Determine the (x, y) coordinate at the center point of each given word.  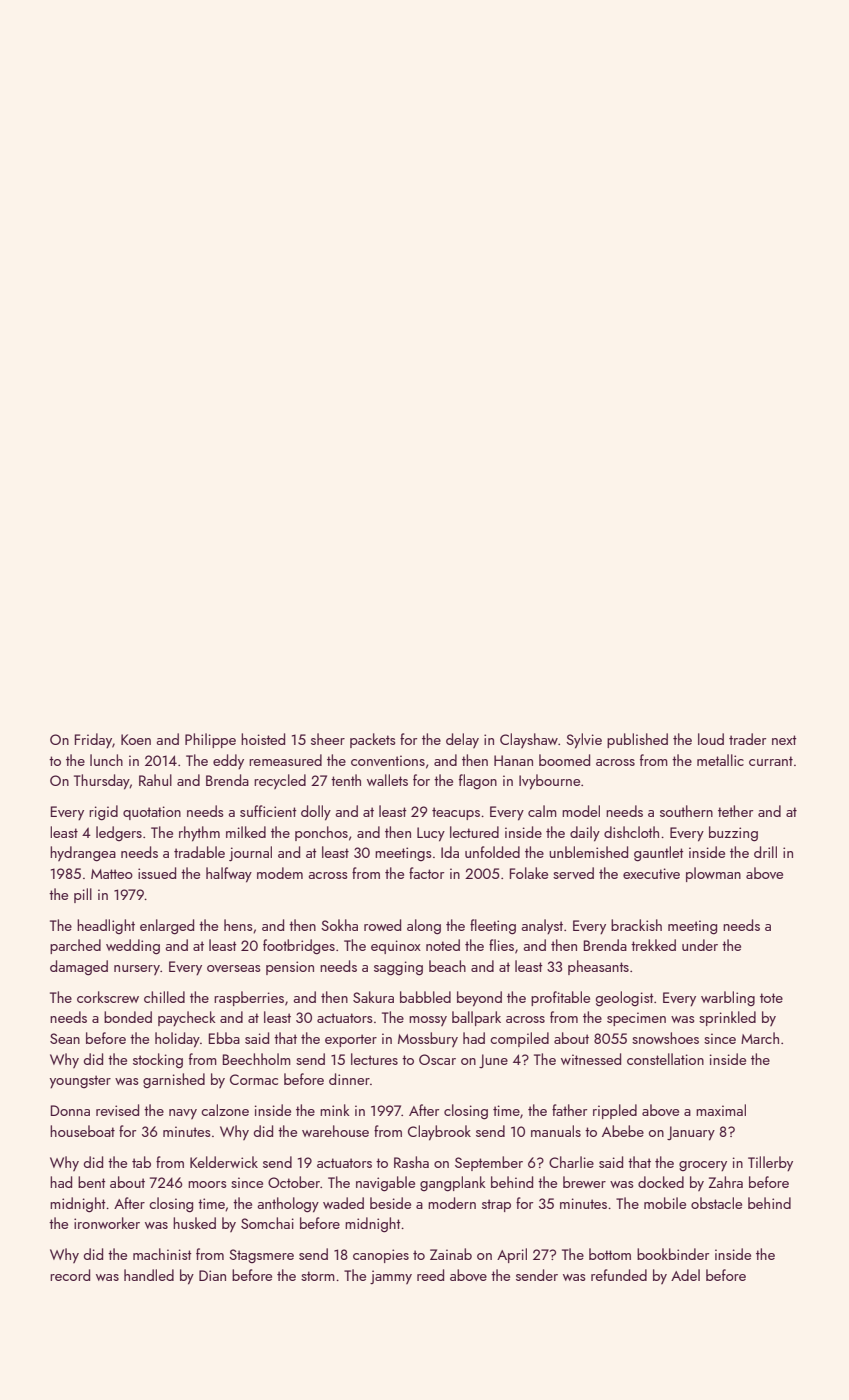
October (294, 1182)
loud (711, 739)
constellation (665, 1059)
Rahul (155, 780)
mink (335, 1110)
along (424, 927)
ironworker (107, 1223)
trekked (653, 945)
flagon (478, 781)
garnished (174, 1080)
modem (280, 873)
